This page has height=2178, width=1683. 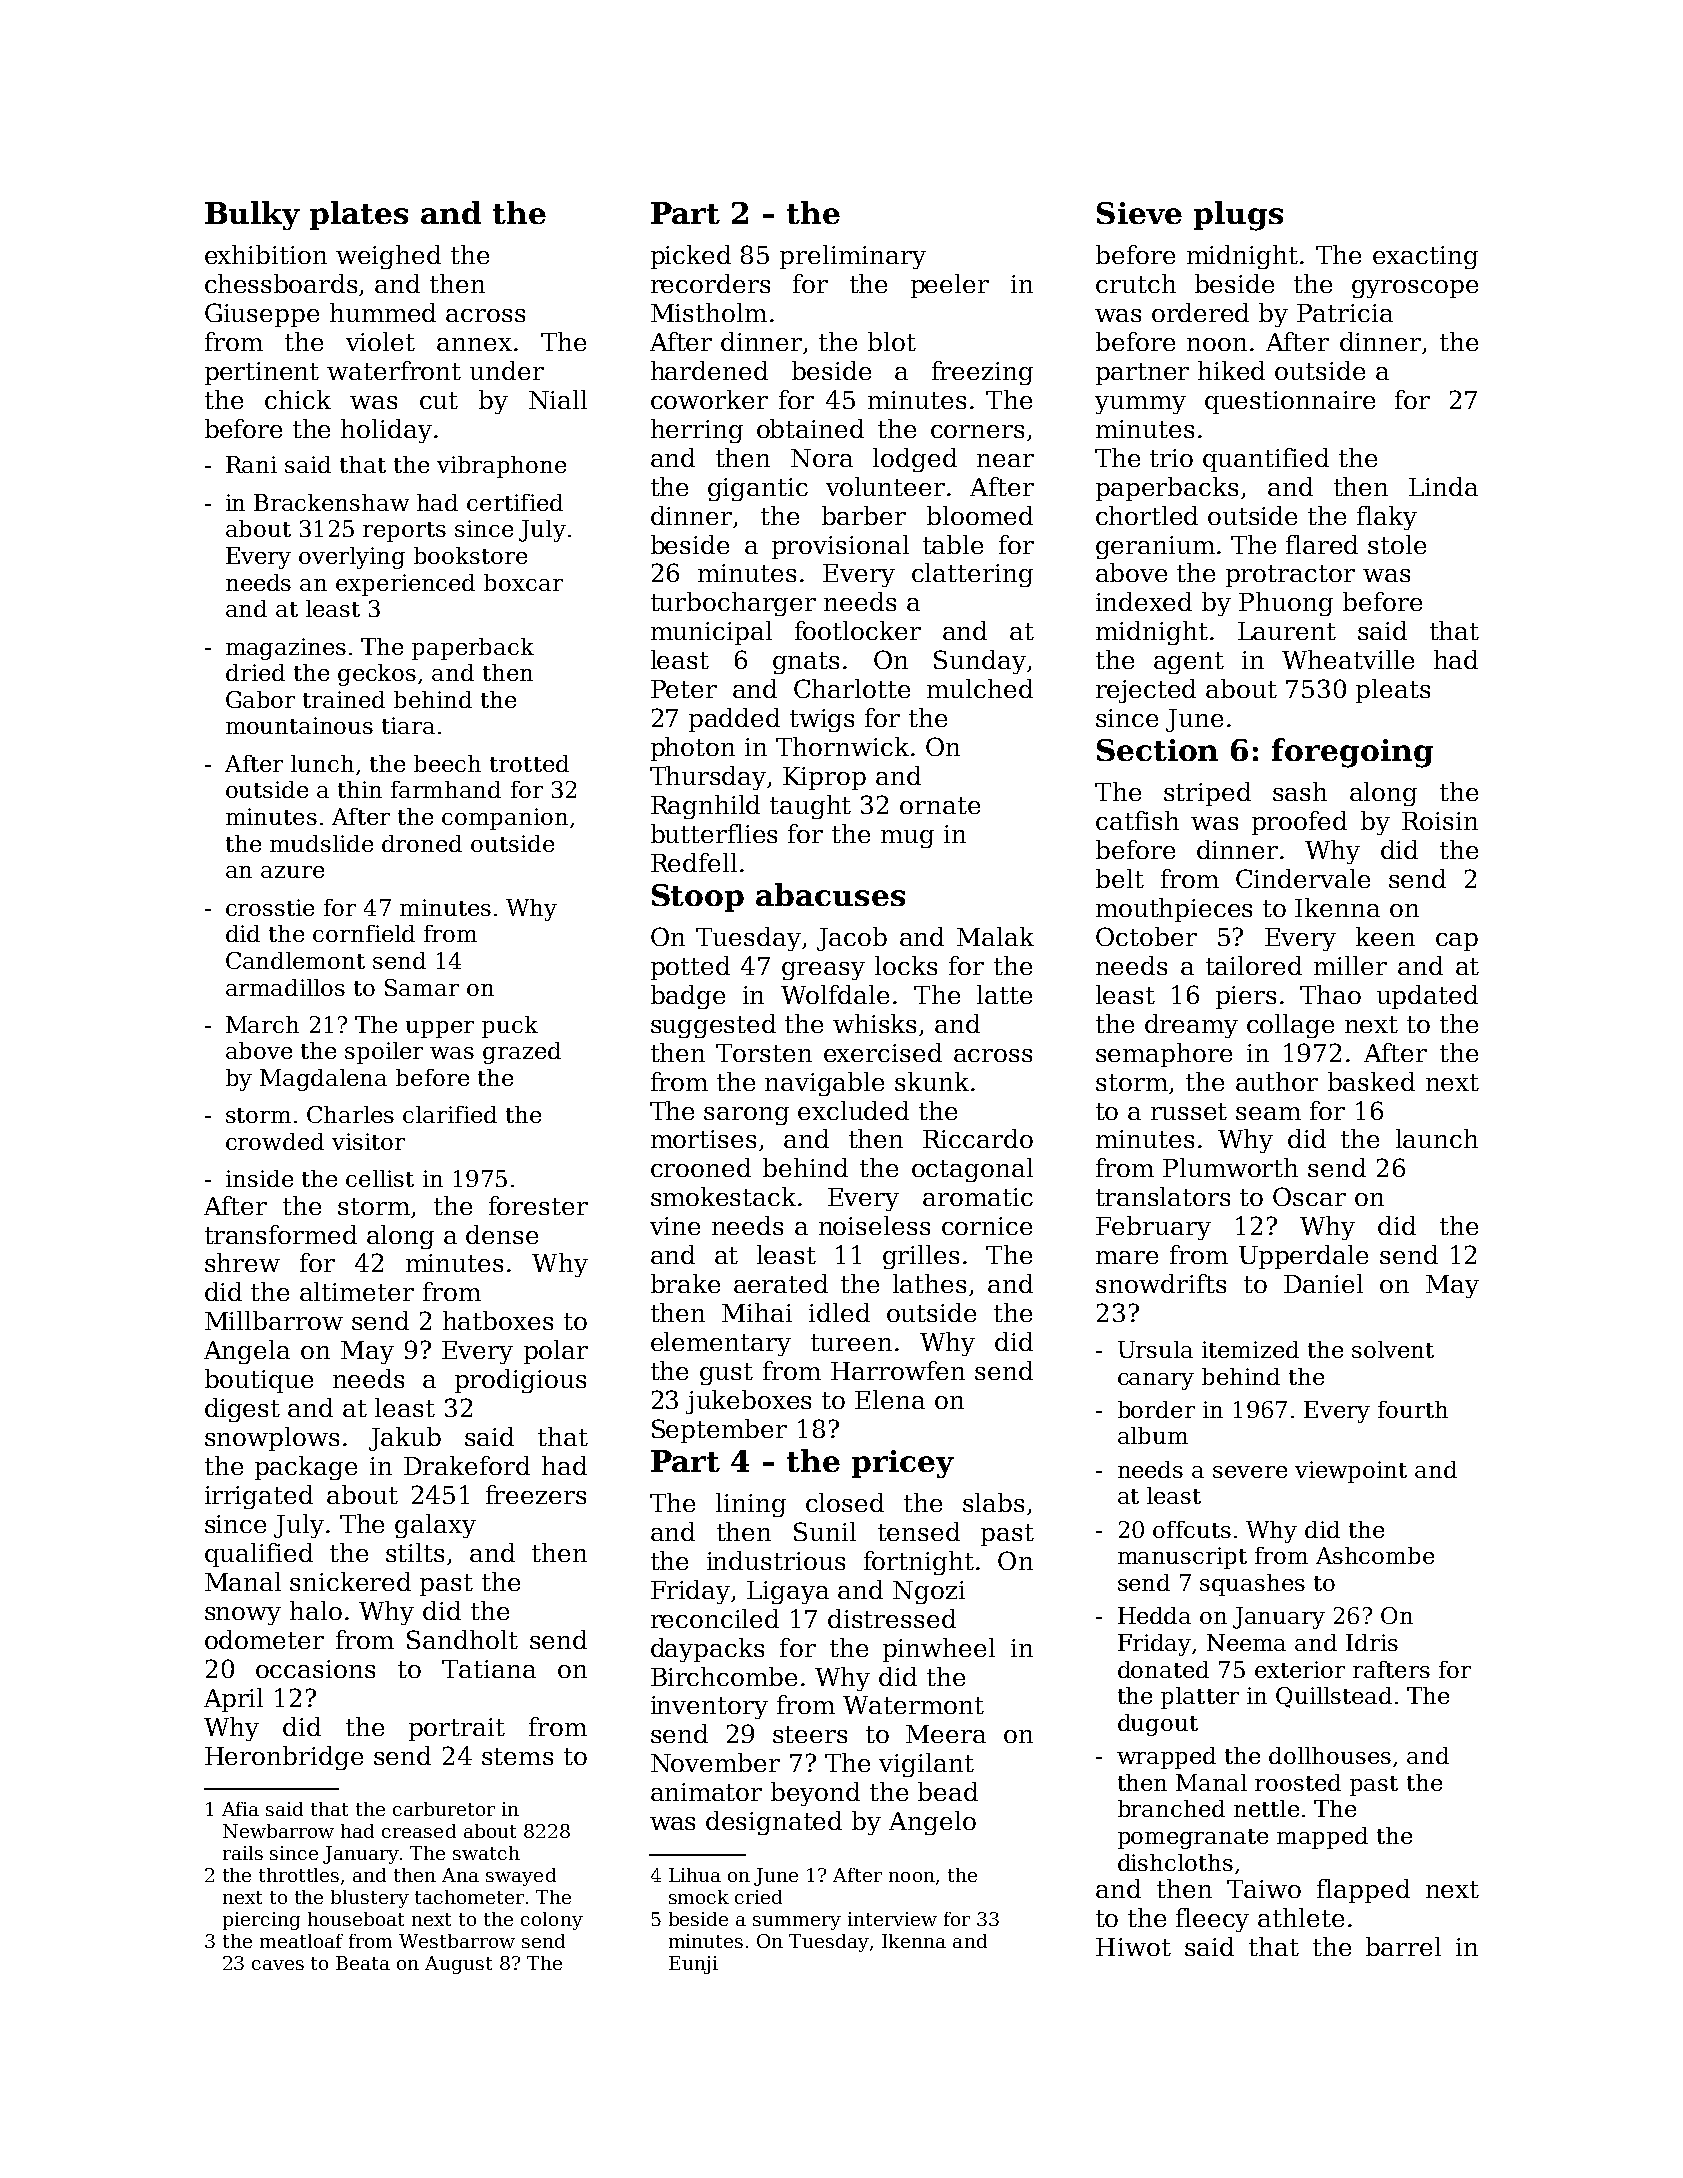 What do you see at coordinates (405, 1439) in the page?
I see `Jakub` at bounding box center [405, 1439].
